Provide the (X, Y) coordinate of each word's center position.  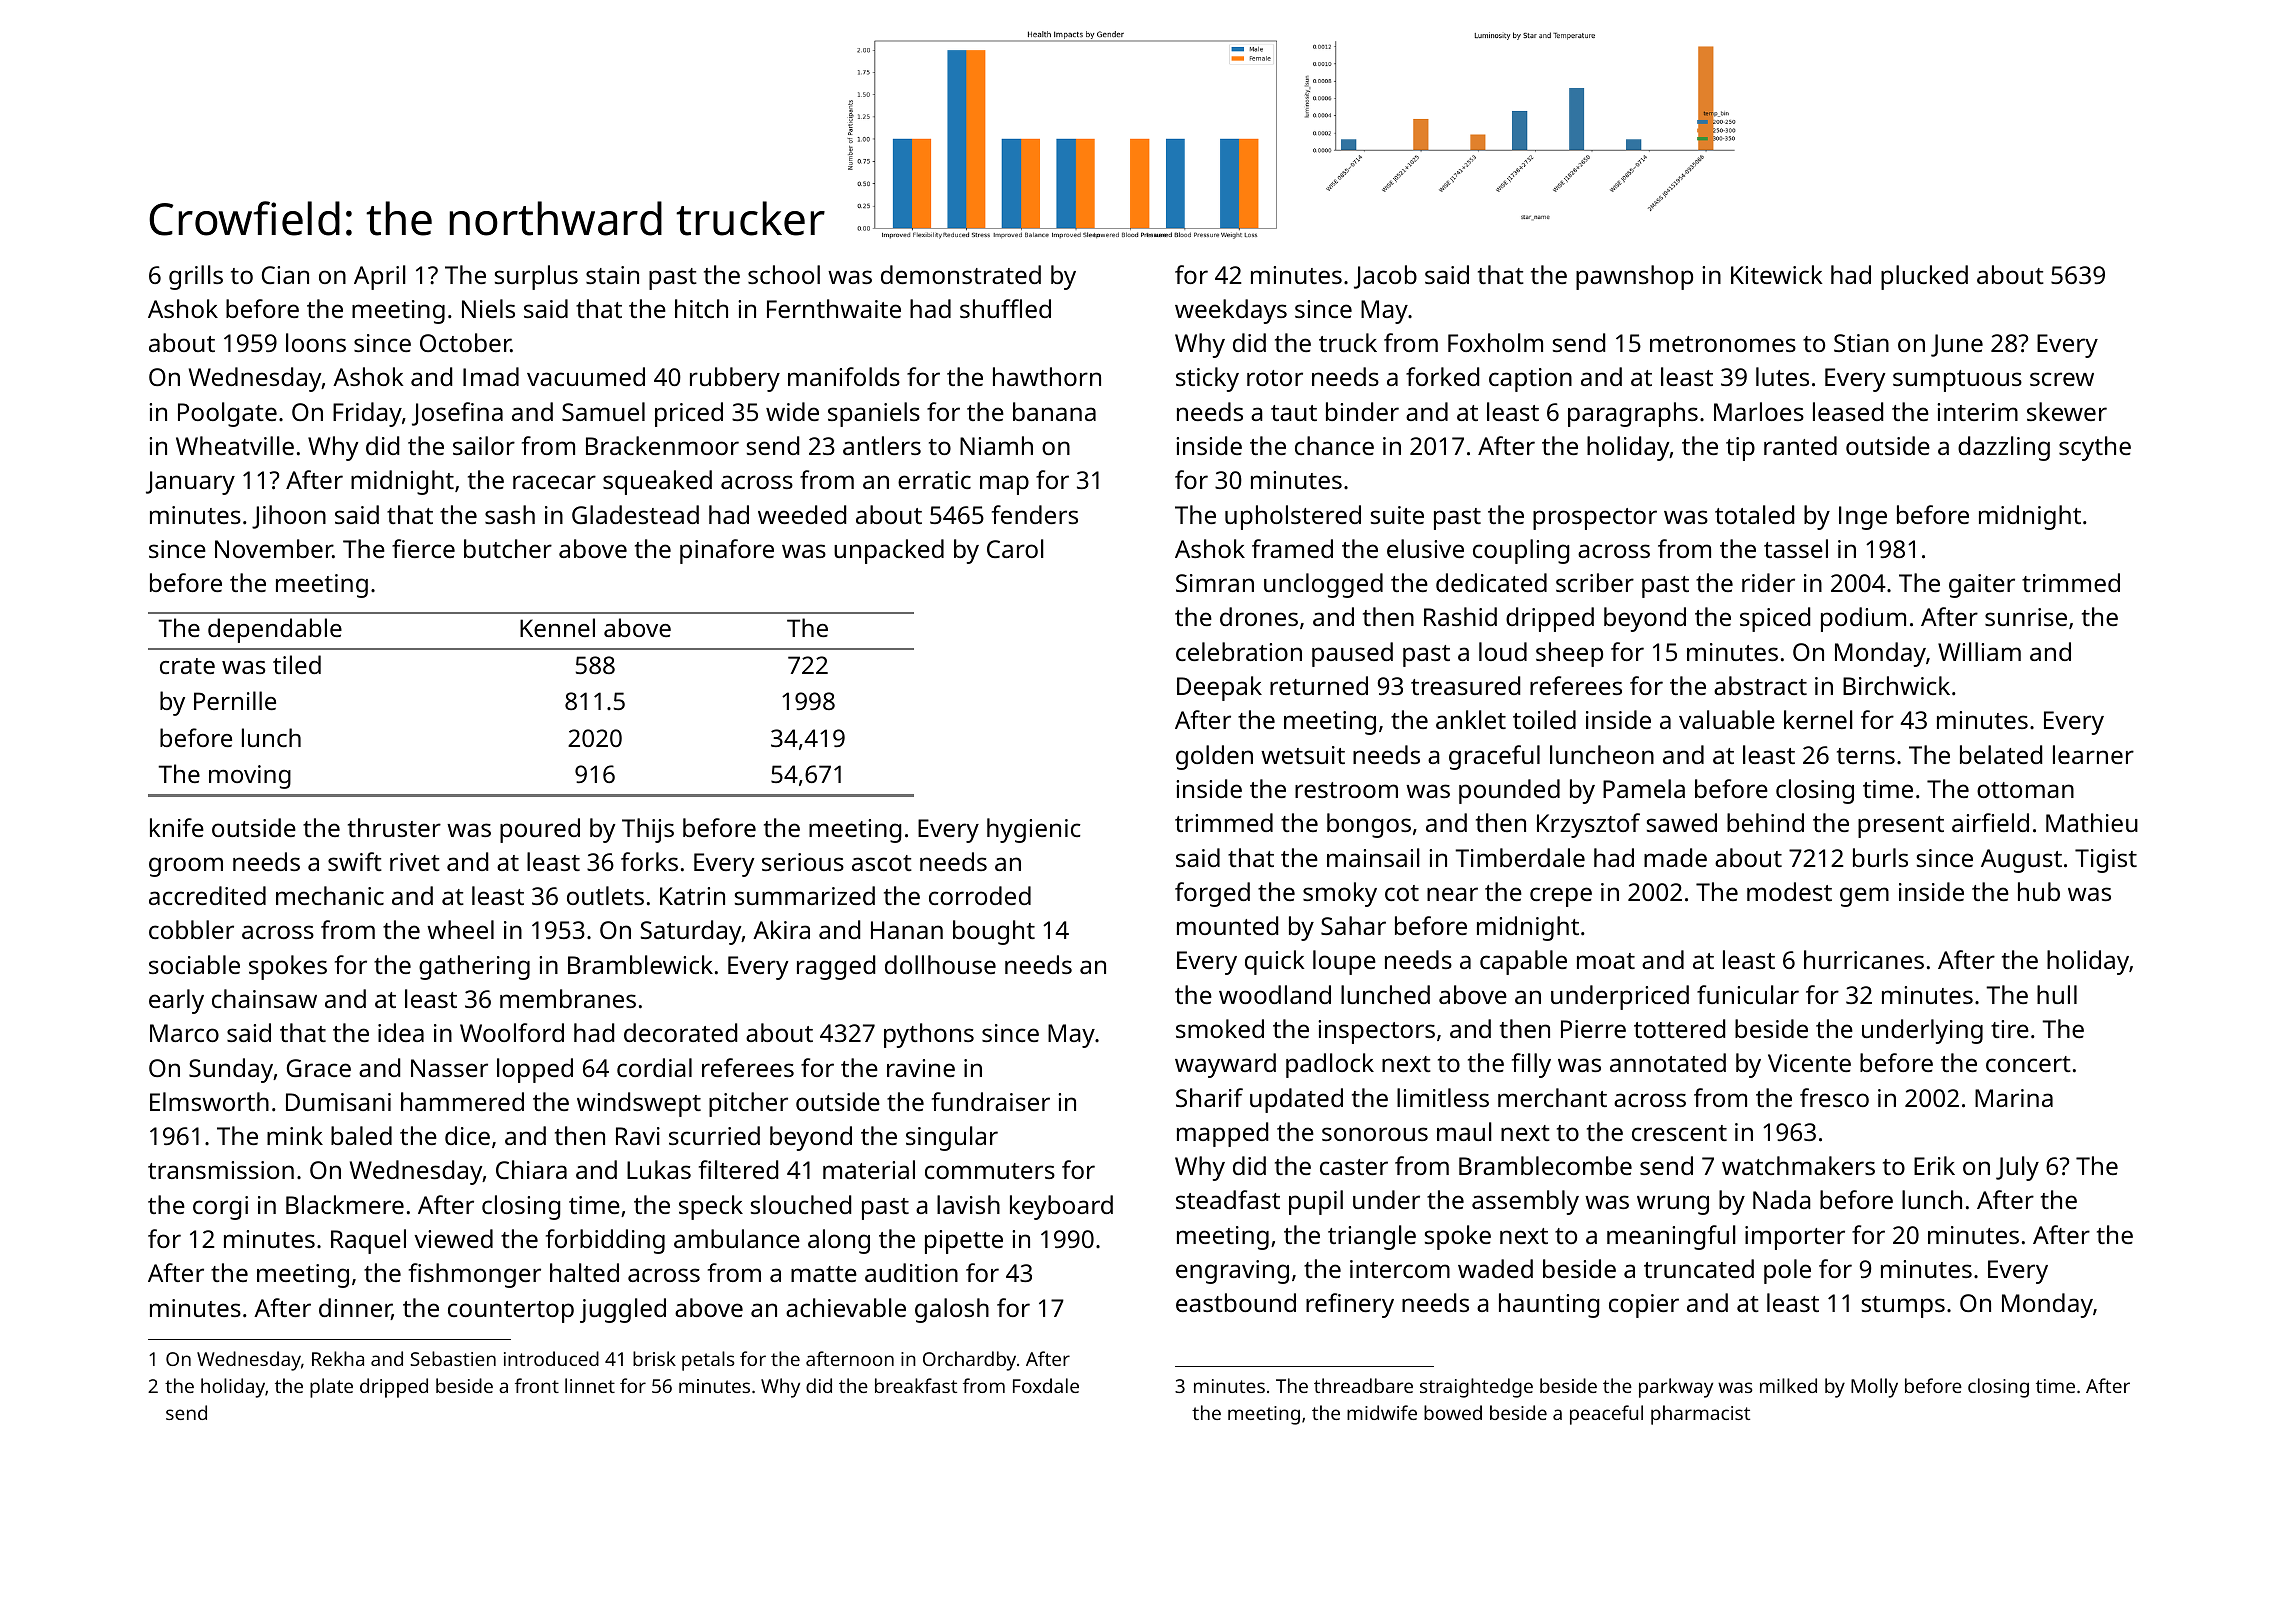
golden (1214, 757)
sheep (1569, 654)
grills (196, 277)
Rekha (338, 1358)
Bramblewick (640, 964)
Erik (1934, 1165)
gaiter (1982, 586)
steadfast (1228, 1199)
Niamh (996, 445)
